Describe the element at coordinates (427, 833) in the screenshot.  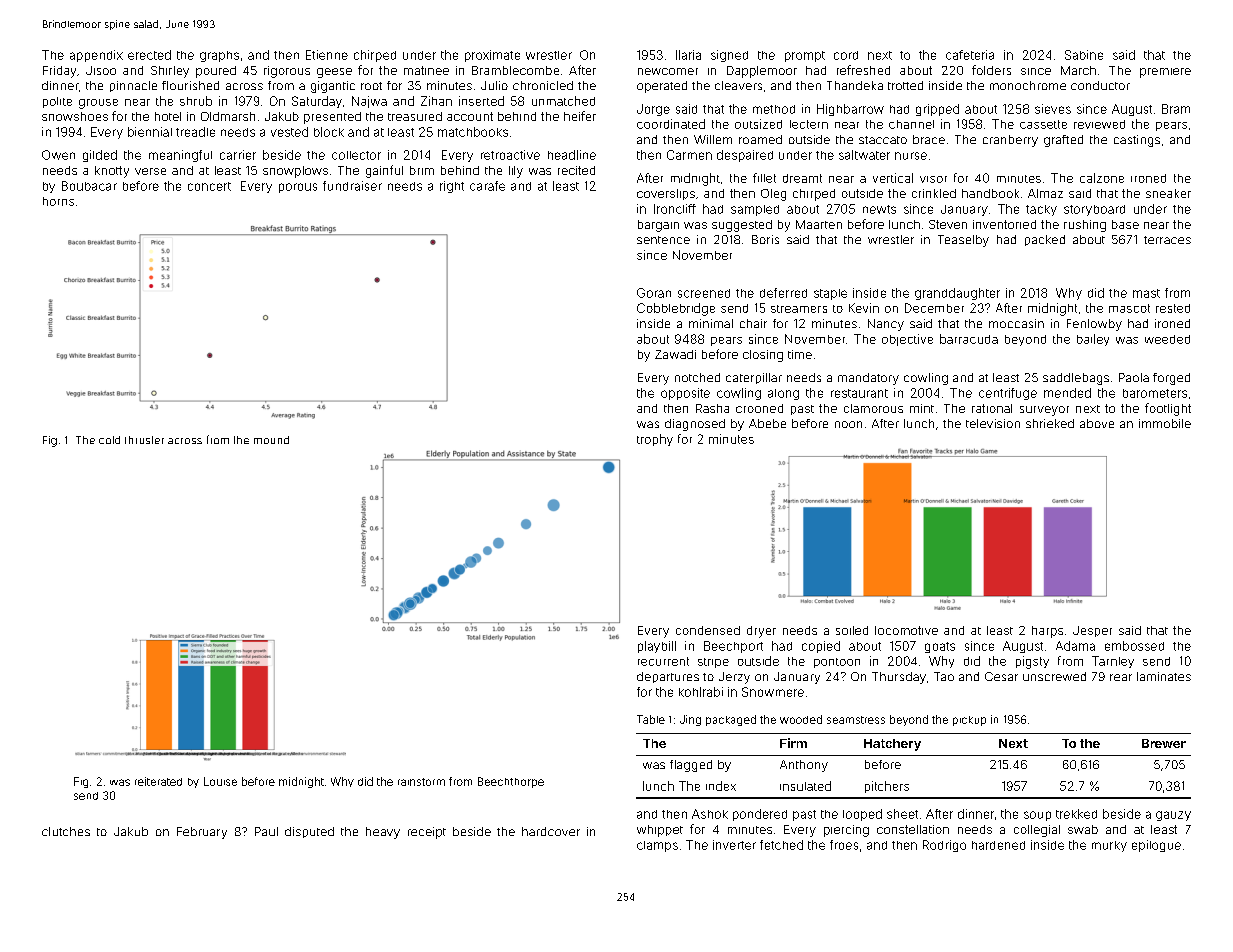
I see `receipt` at that location.
